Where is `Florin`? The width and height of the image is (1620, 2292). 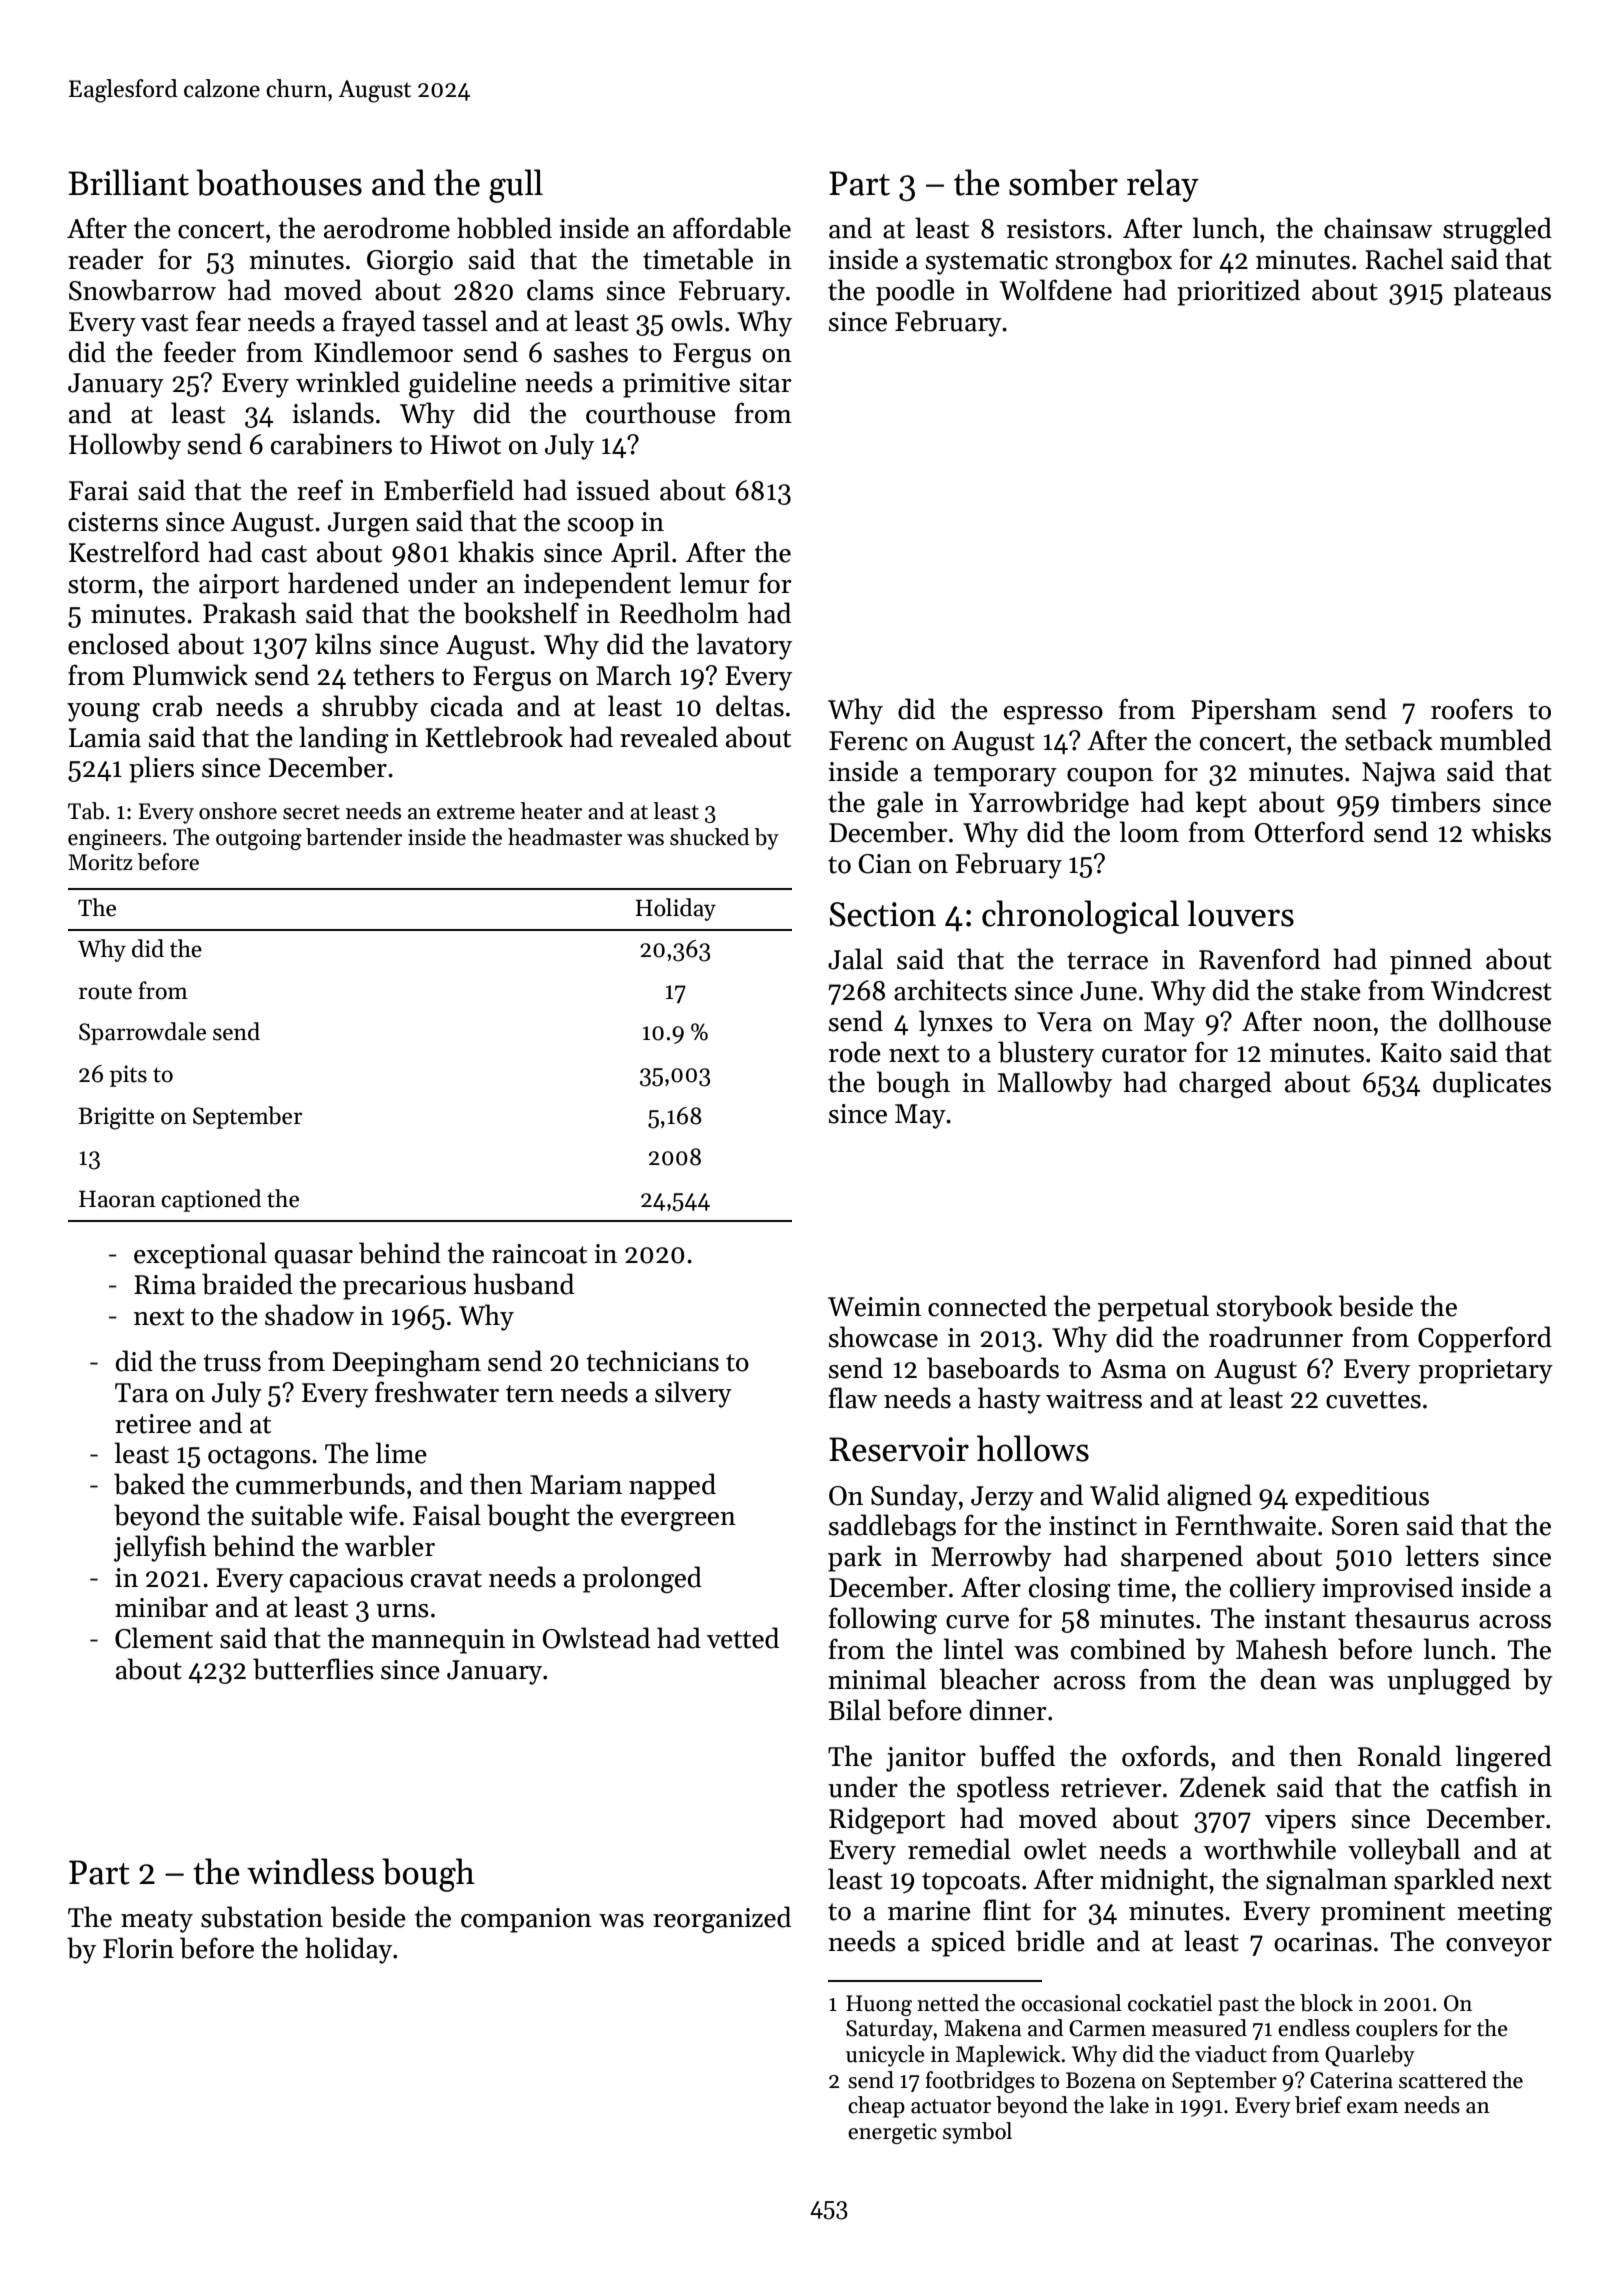
Florin is located at coordinates (138, 1948).
